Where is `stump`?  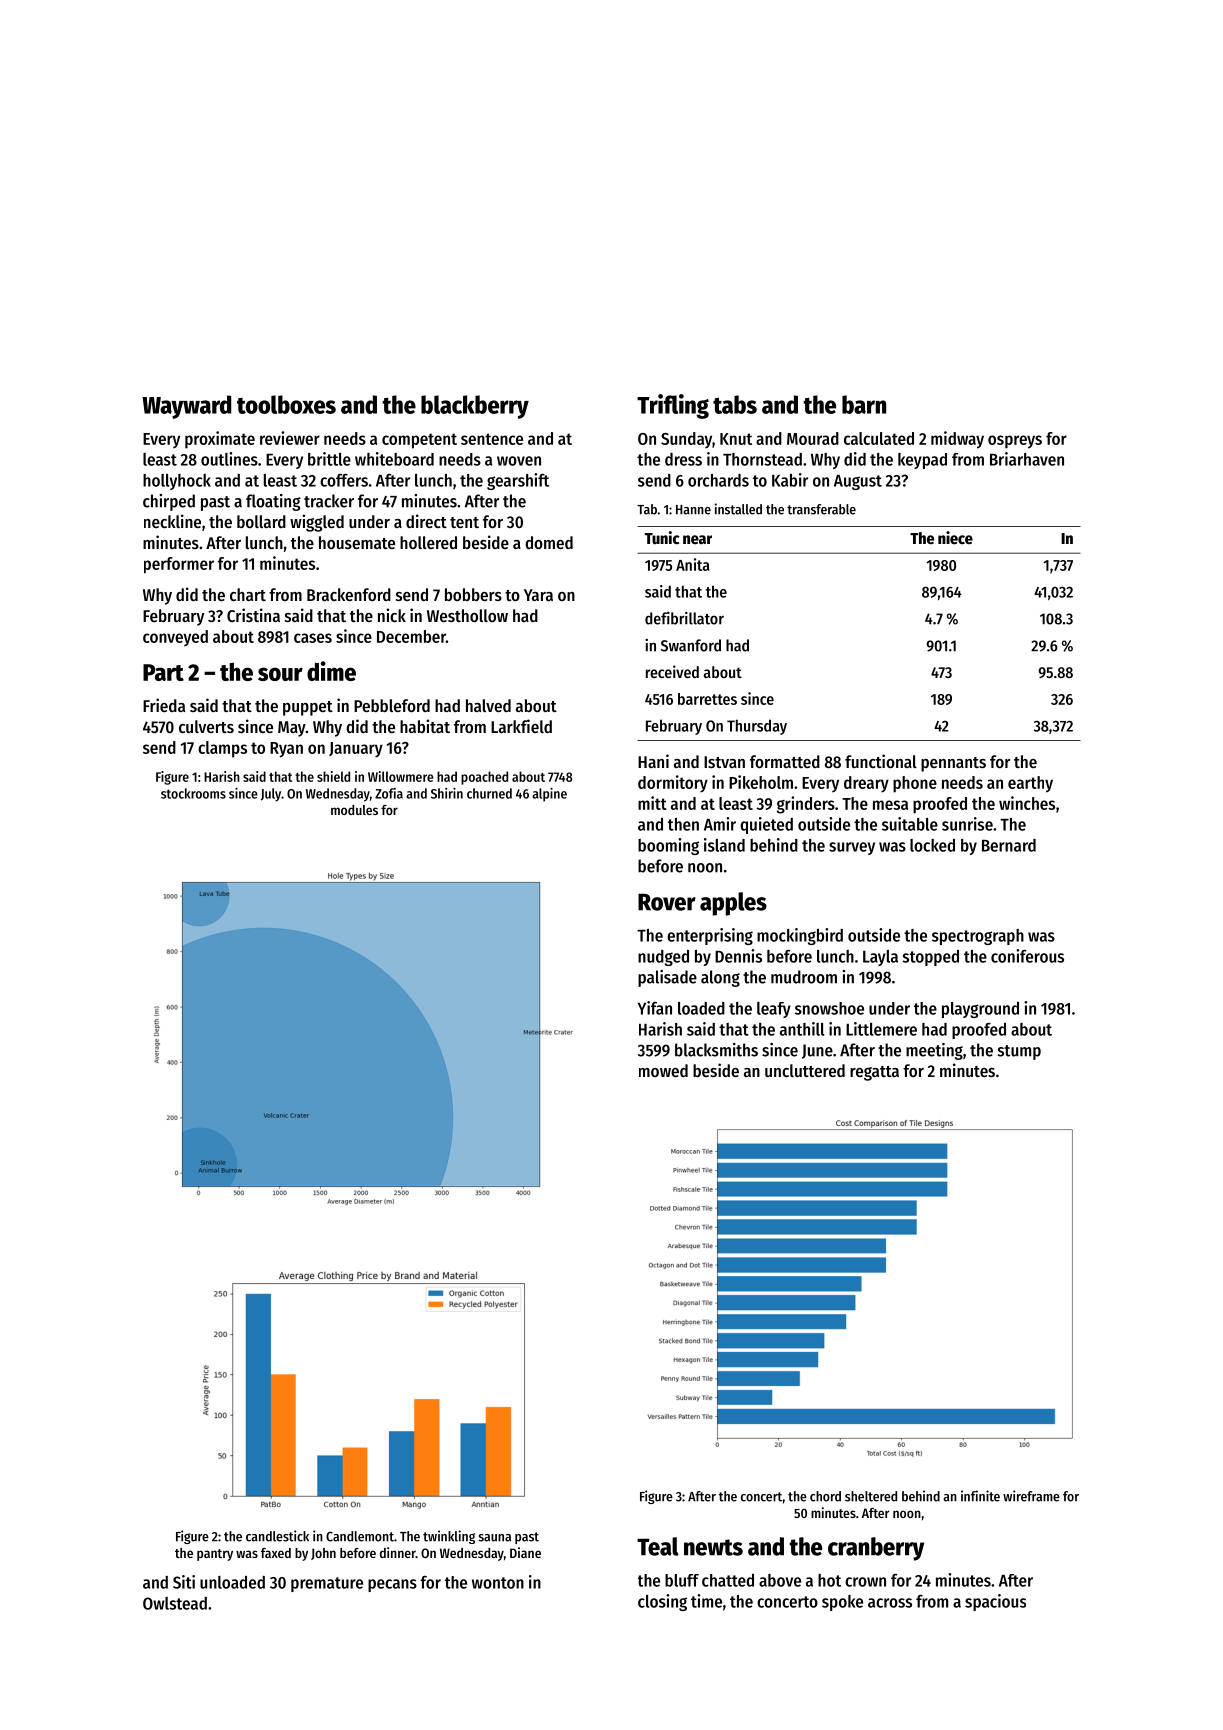 stump is located at coordinates (1019, 1052).
